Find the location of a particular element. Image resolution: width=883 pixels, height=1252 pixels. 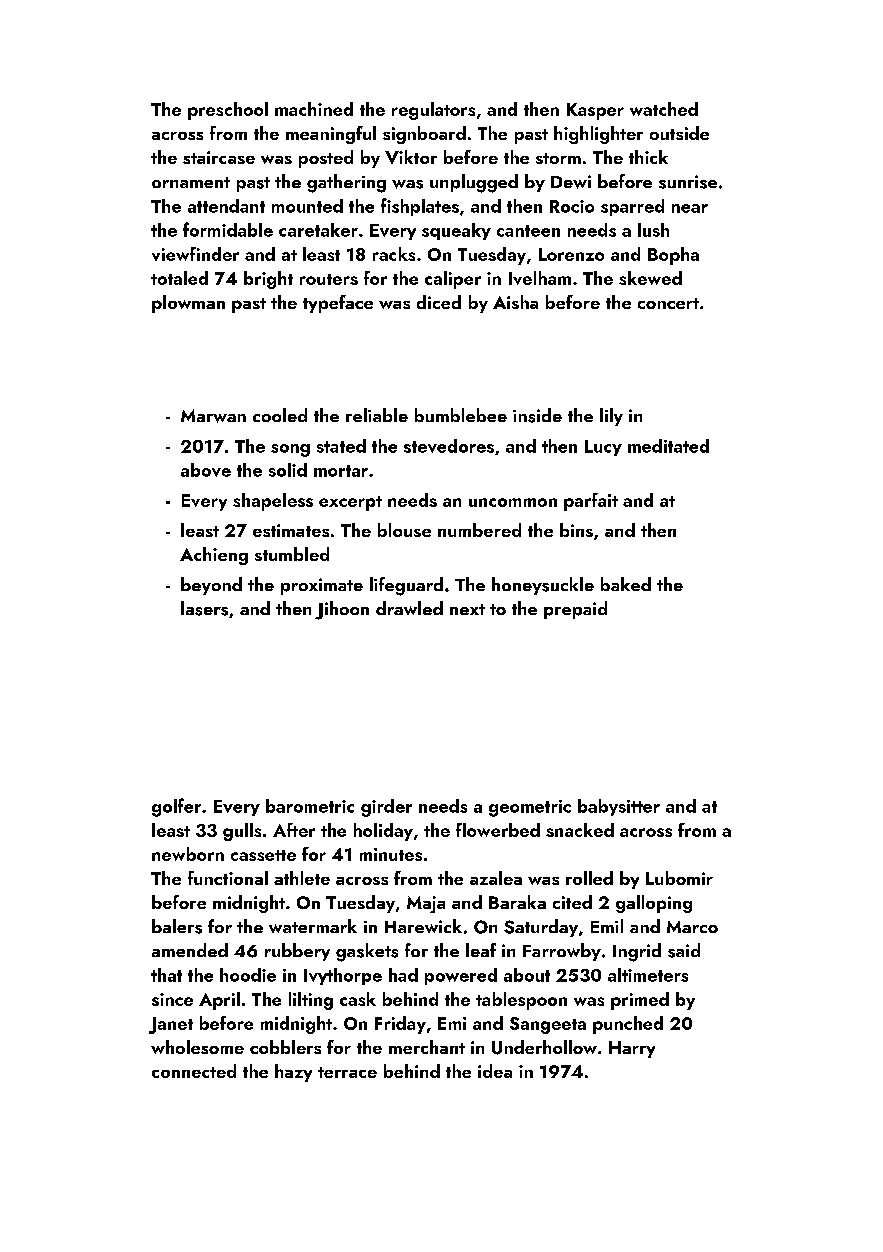

golfer is located at coordinates (176, 807).
